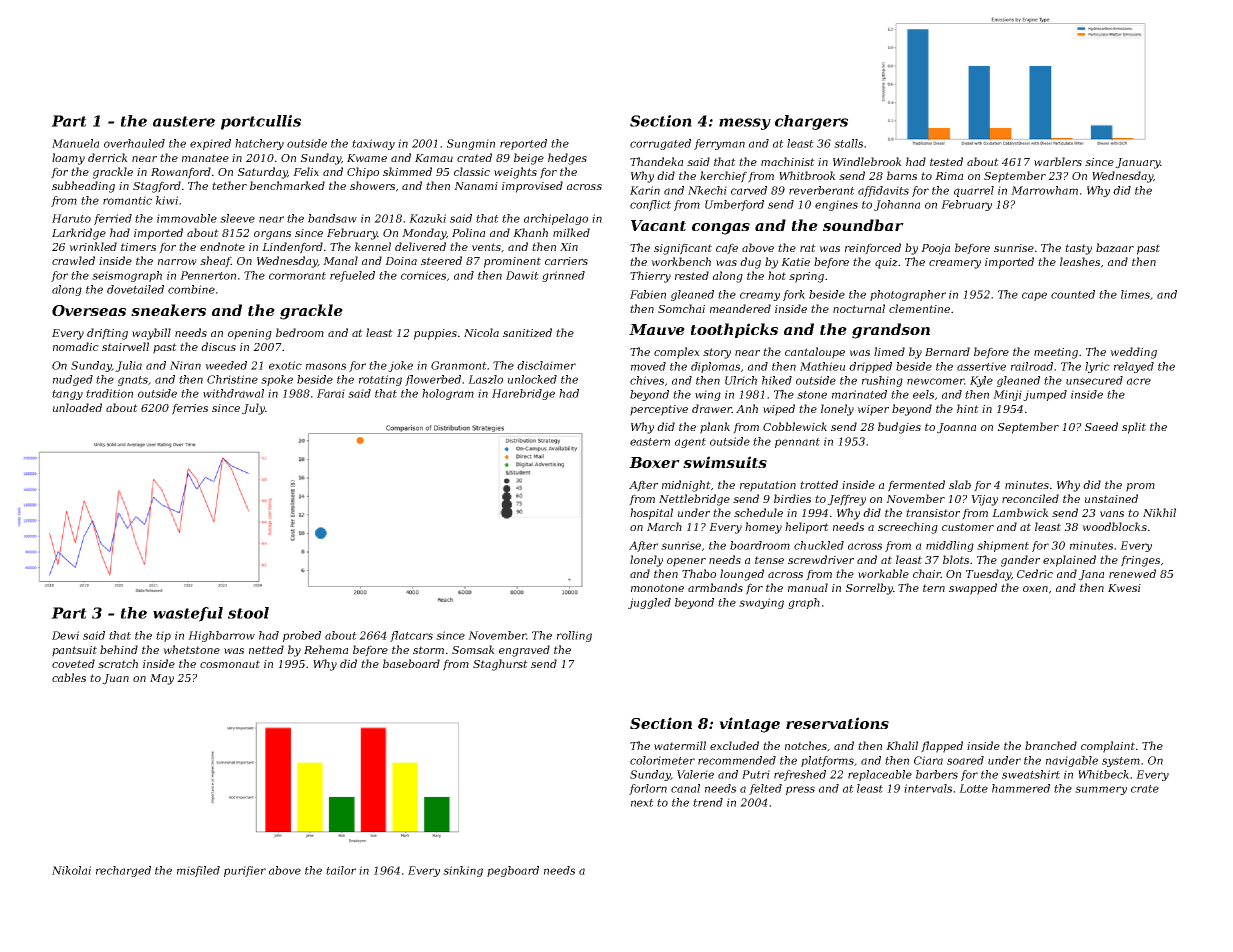  Describe the element at coordinates (1124, 588) in the screenshot. I see `Kwesi` at that location.
